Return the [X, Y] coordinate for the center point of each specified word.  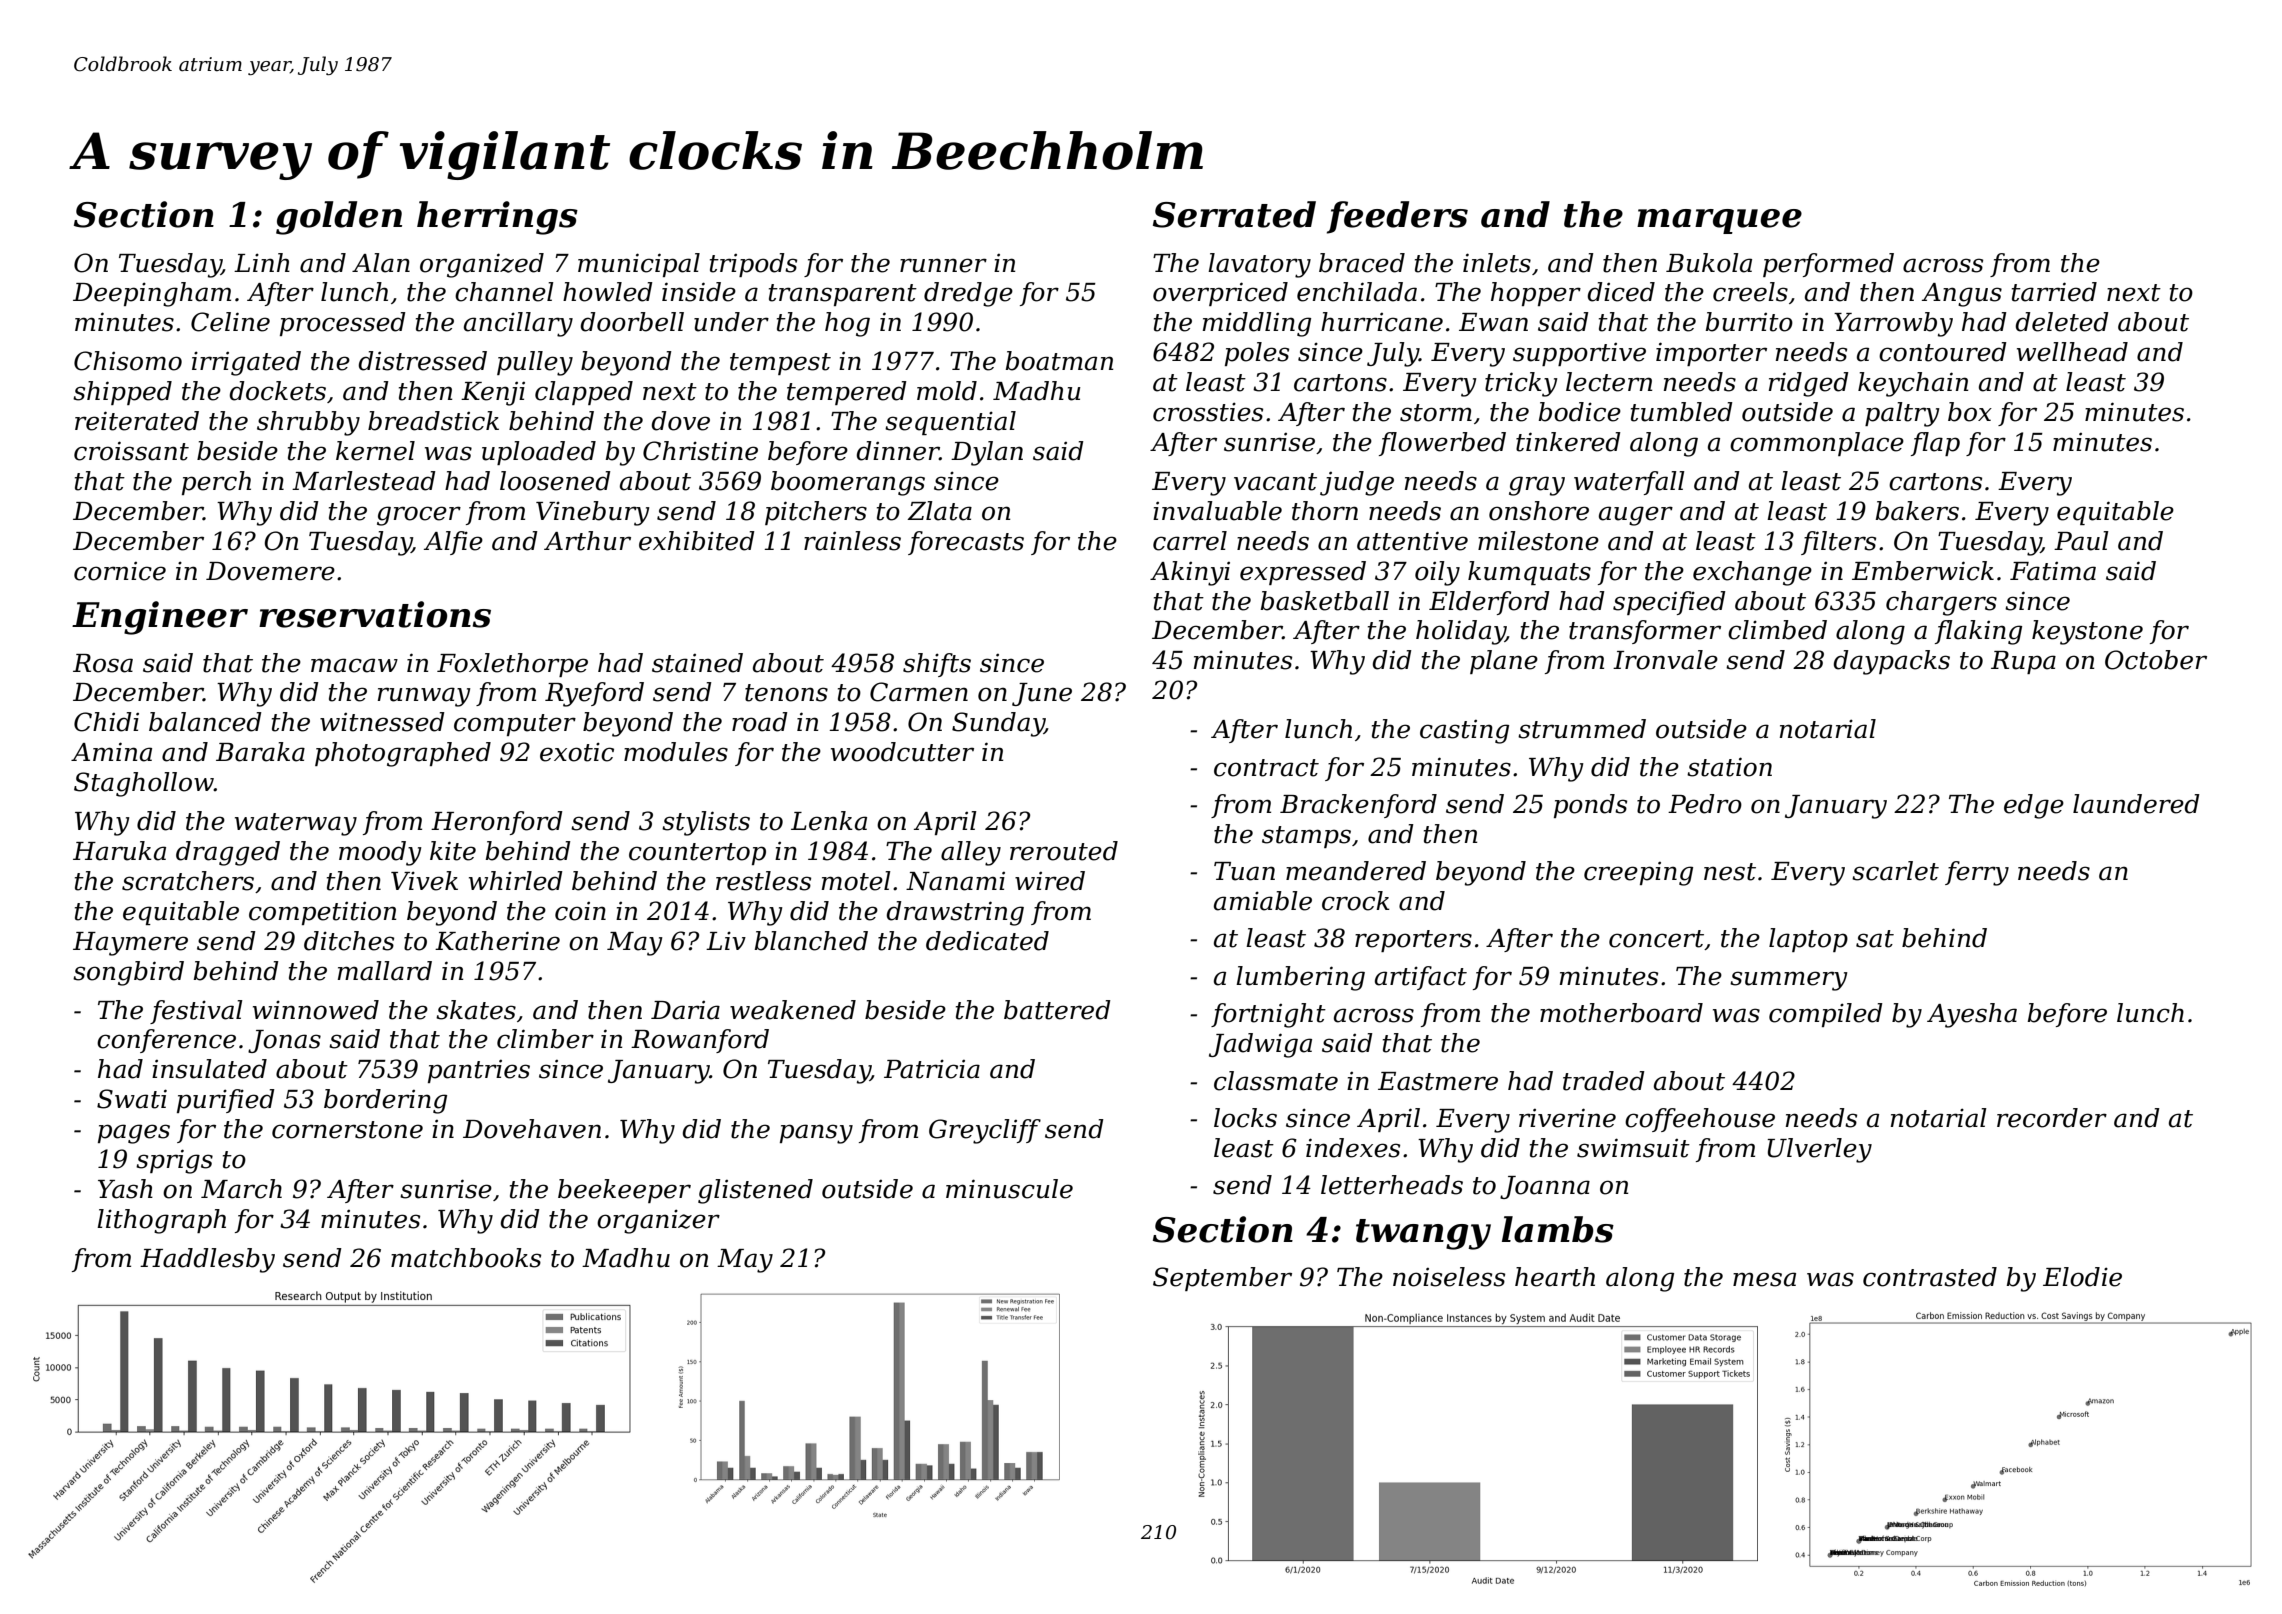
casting [1464, 732]
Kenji [493, 393]
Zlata [939, 511]
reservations [375, 614]
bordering [385, 1101]
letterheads [1392, 1185]
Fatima [2053, 571]
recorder [2052, 1118]
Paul [2081, 541]
